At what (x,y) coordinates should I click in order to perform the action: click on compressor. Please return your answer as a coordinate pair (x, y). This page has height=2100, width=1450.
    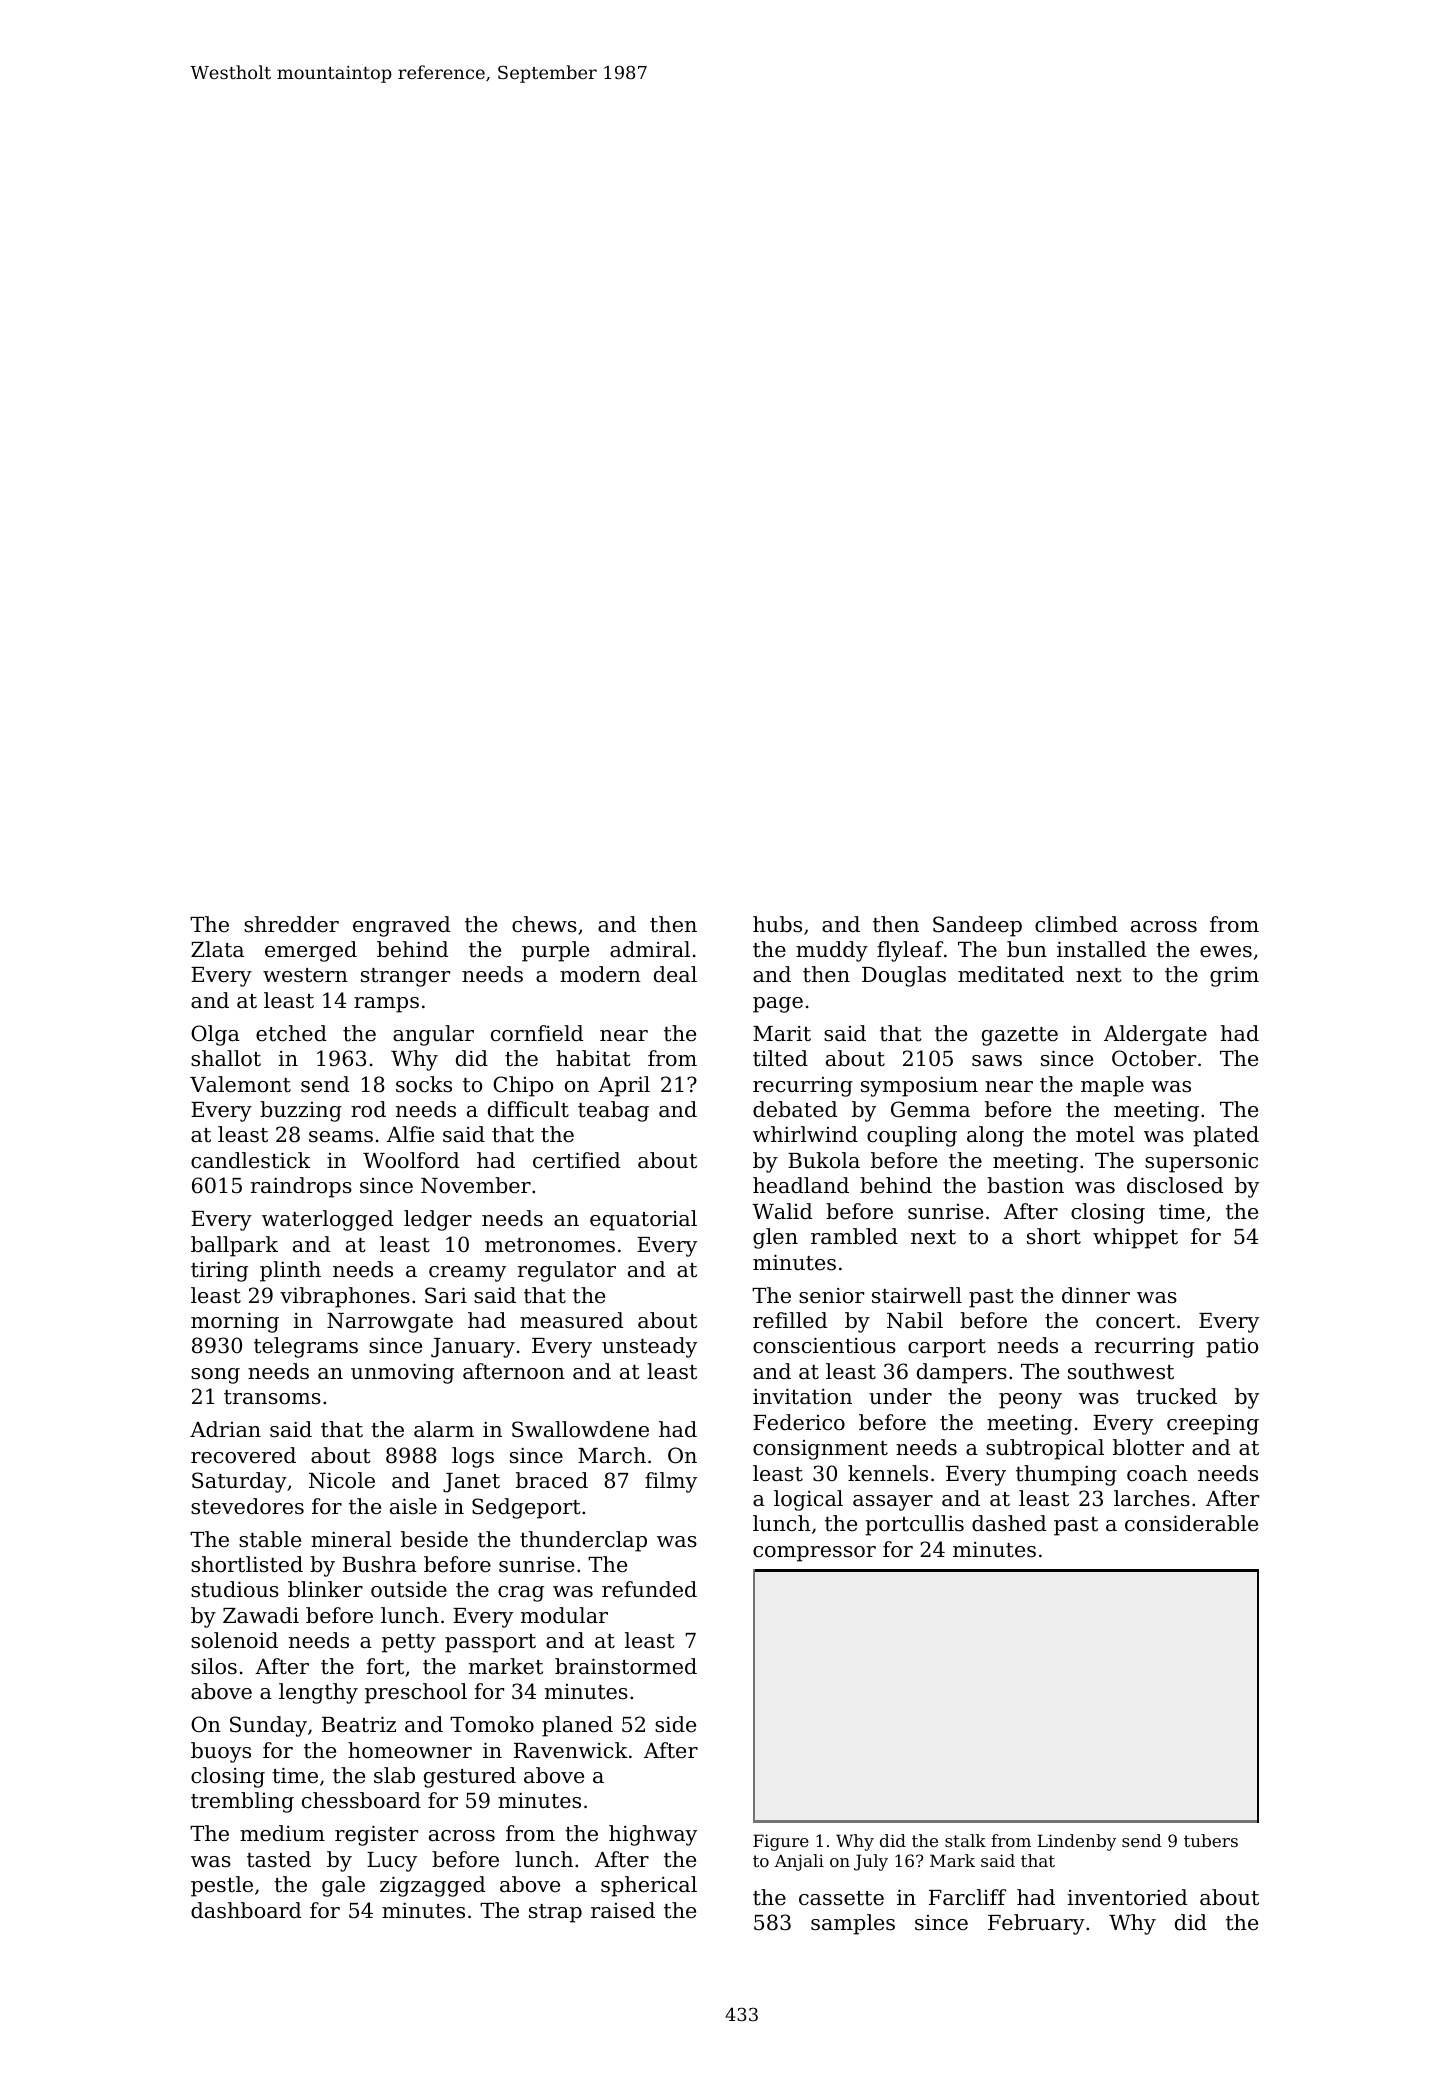
    Looking at the image, I should click on (814, 1554).
